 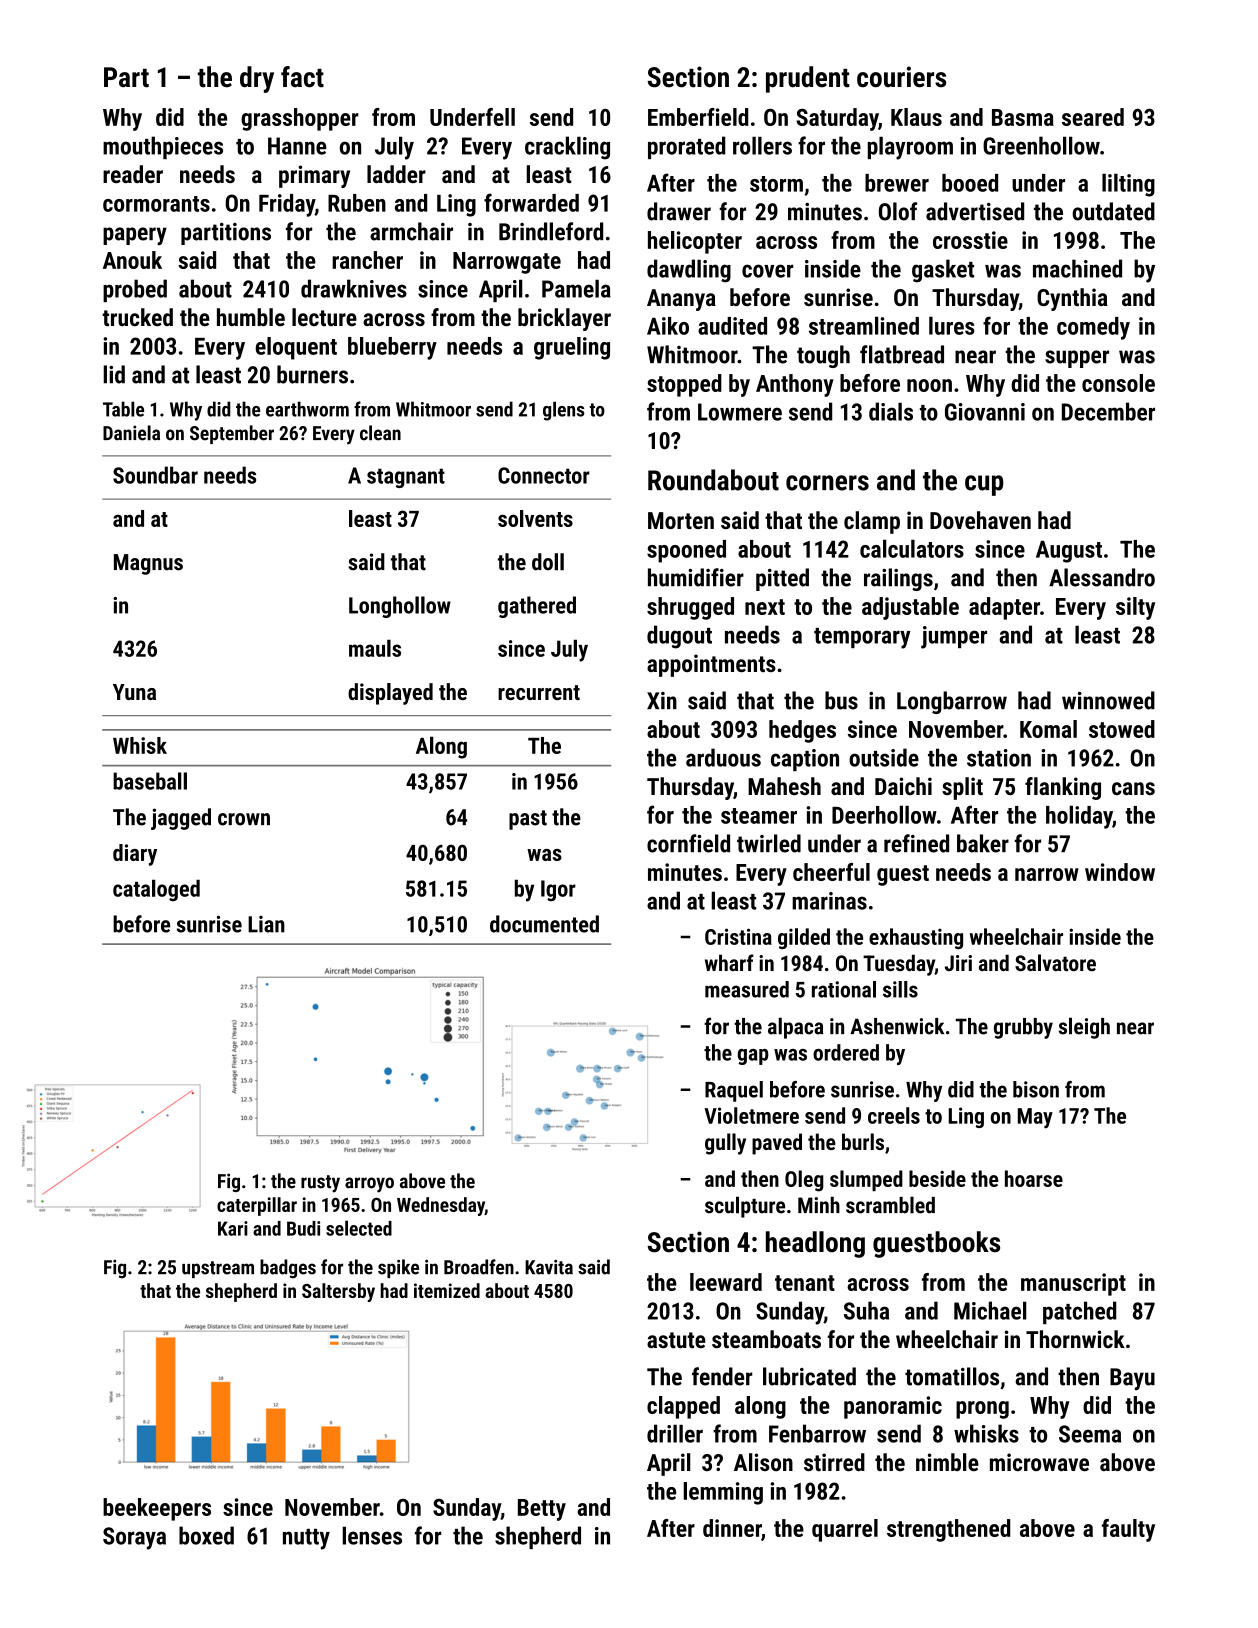 What do you see at coordinates (528, 820) in the document?
I see `past` at bounding box center [528, 820].
